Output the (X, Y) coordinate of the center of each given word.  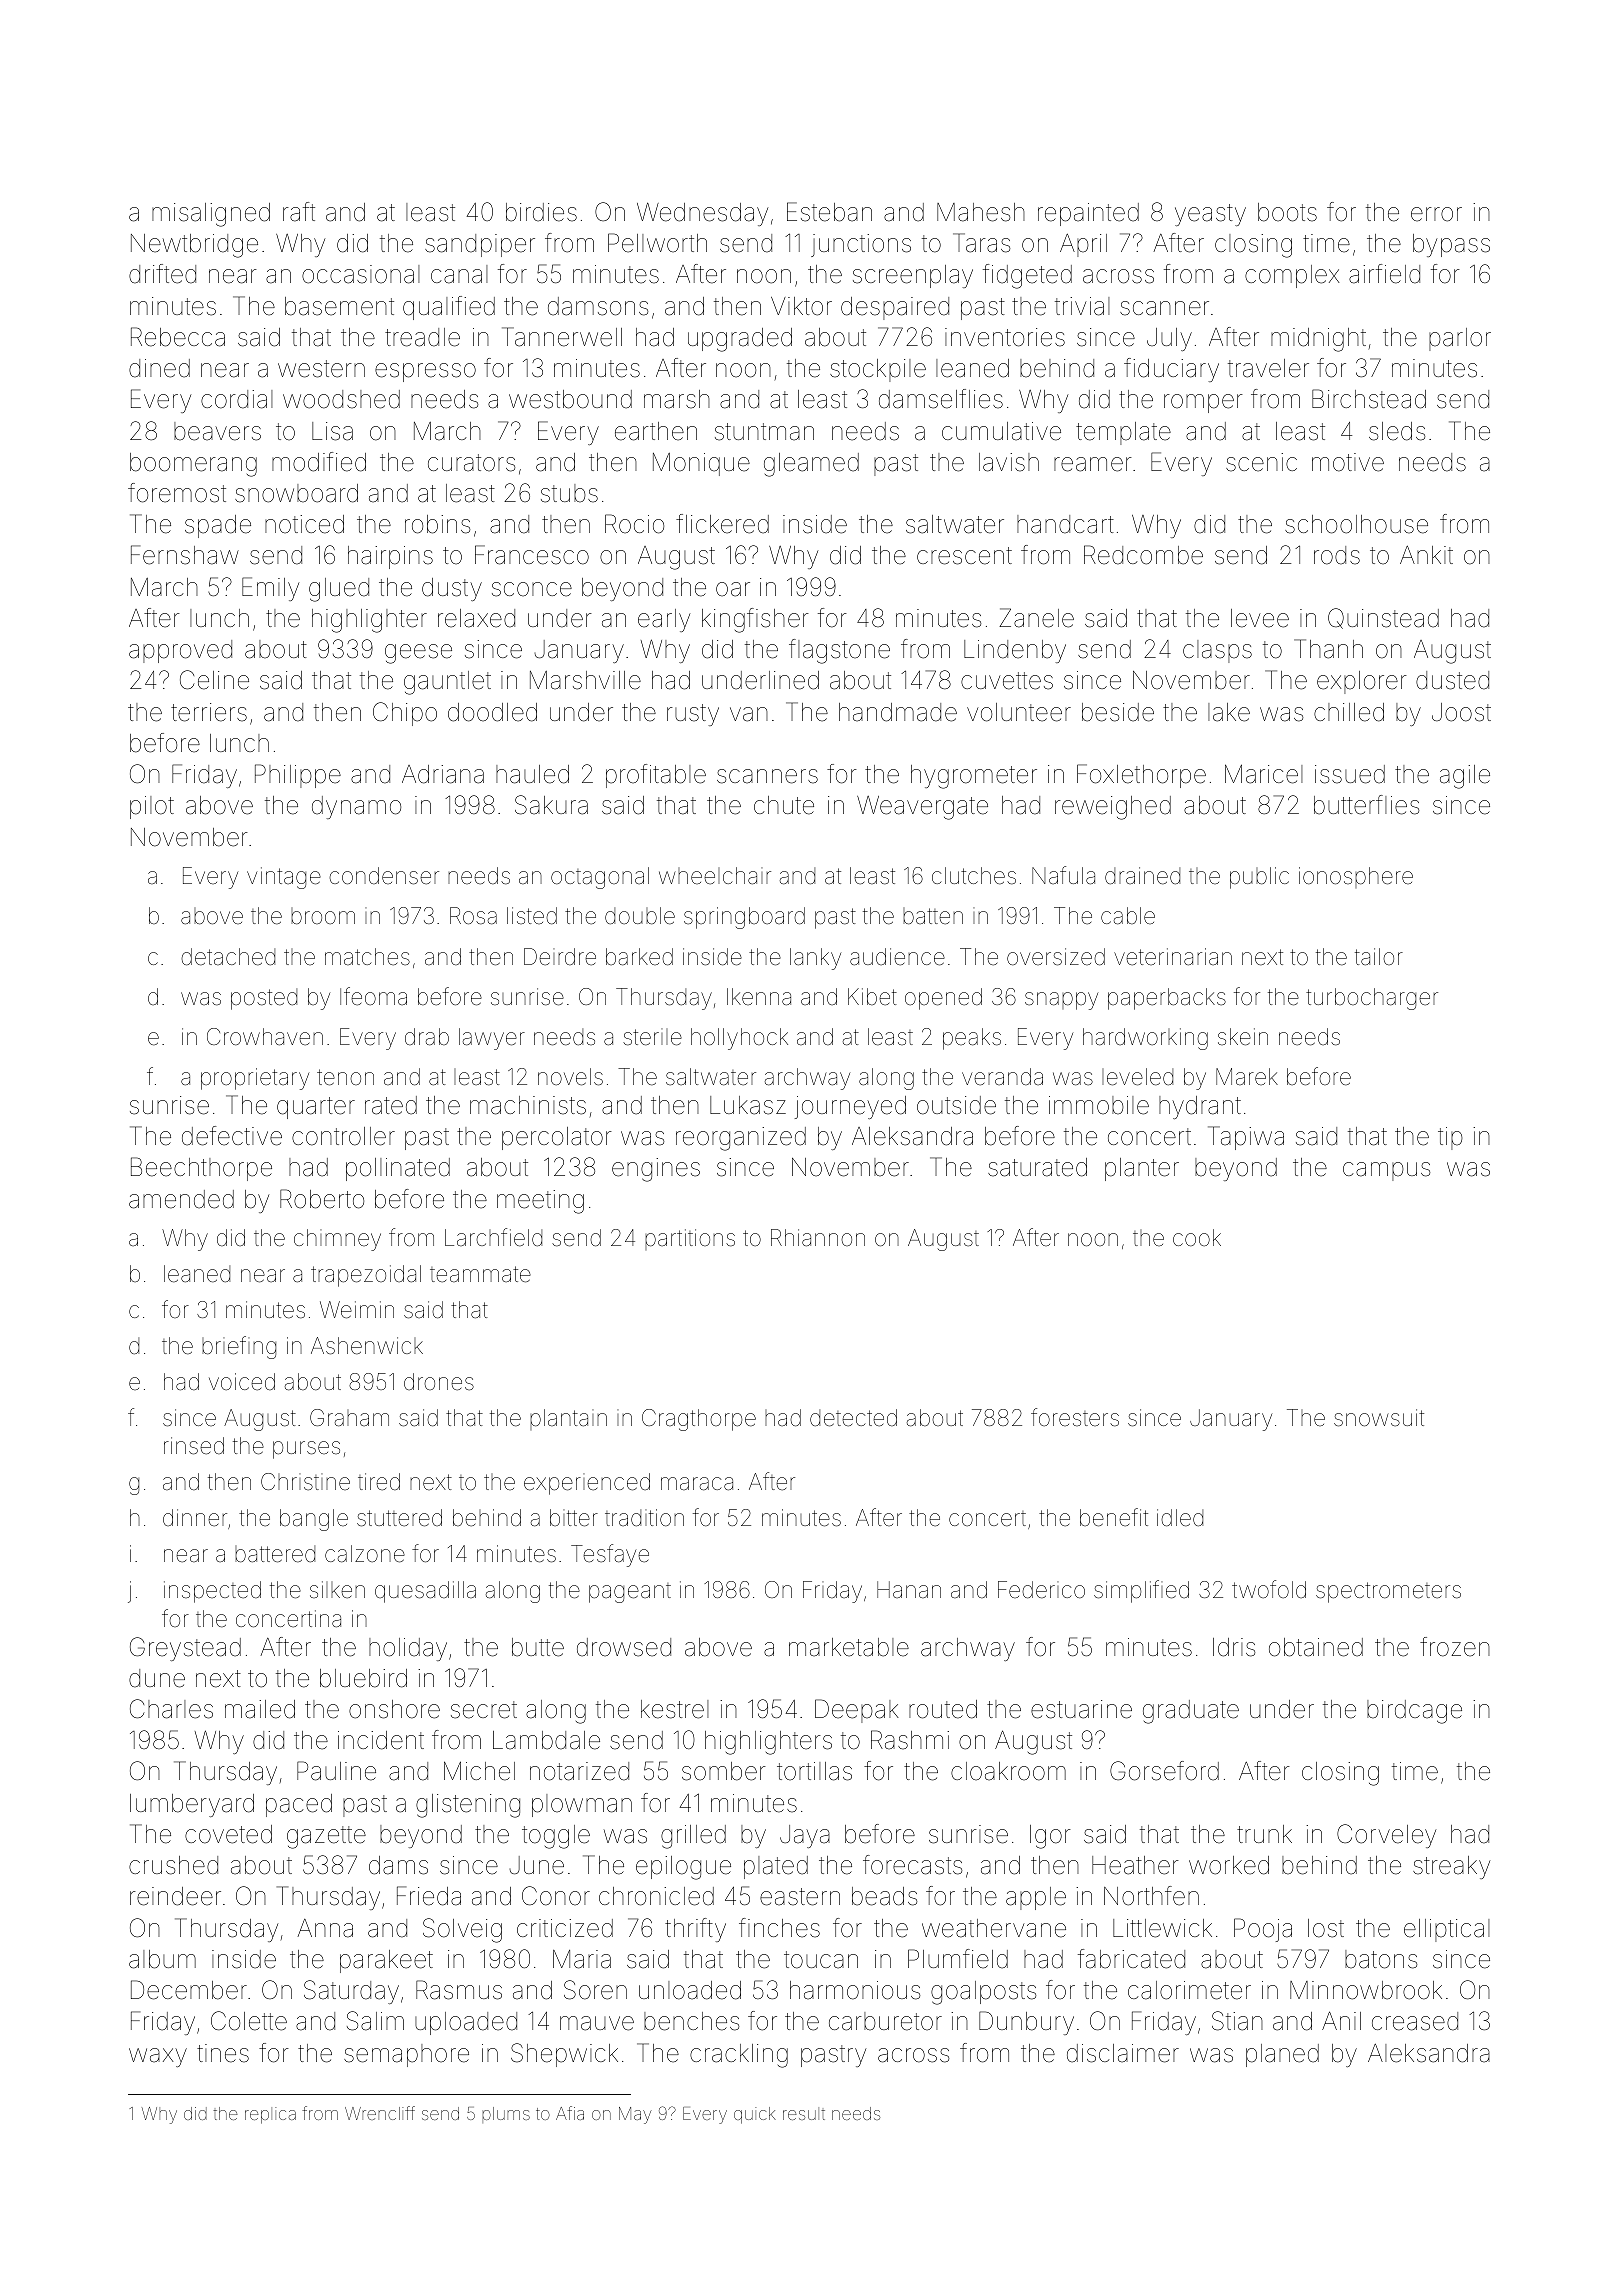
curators (471, 463)
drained (1142, 876)
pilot (152, 807)
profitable (656, 776)
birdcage (1414, 1712)
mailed (260, 1709)
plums (506, 2115)
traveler (1268, 368)
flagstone (839, 651)
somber (724, 1771)
